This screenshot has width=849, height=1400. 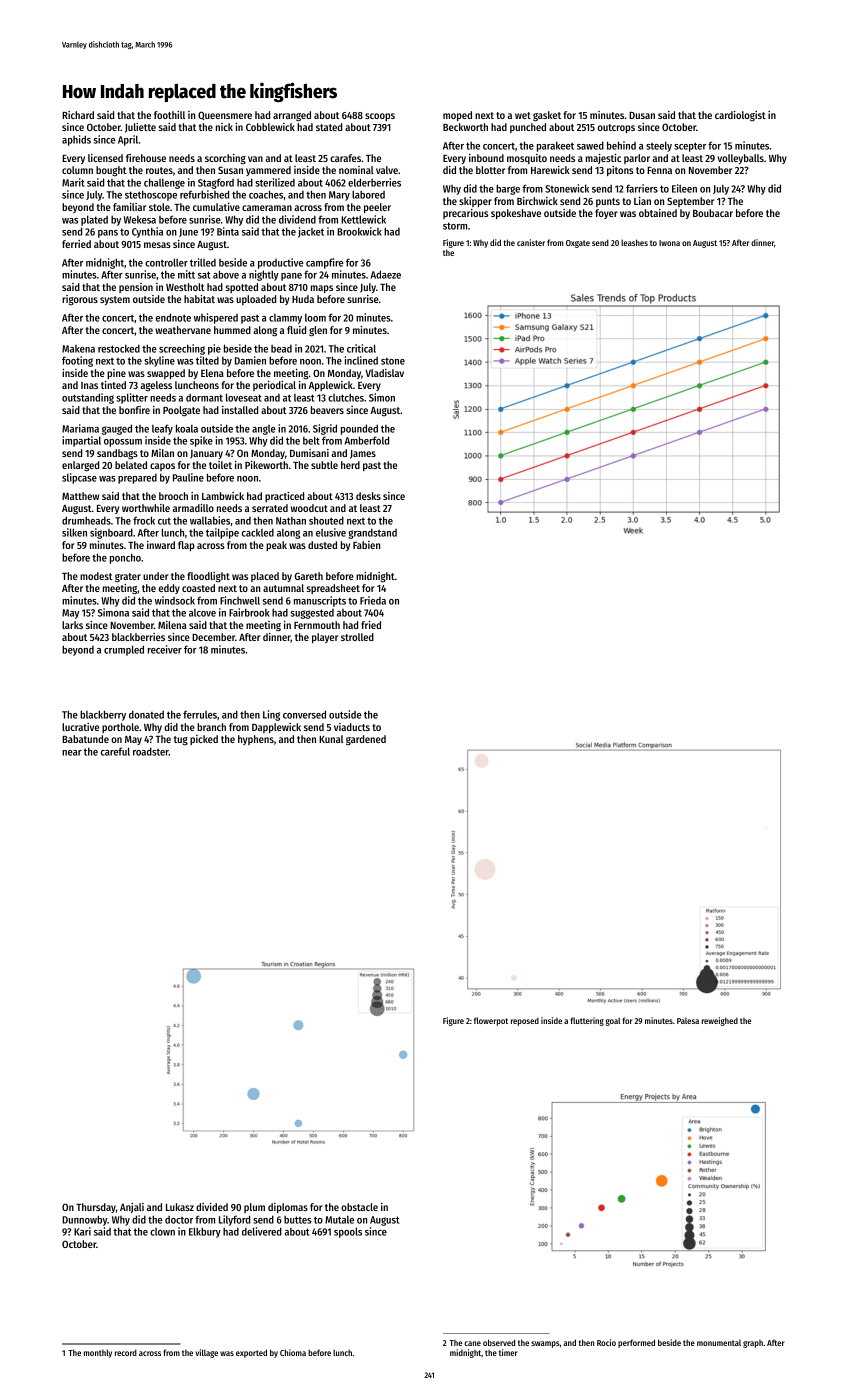 I want to click on Fabien, so click(x=366, y=545).
